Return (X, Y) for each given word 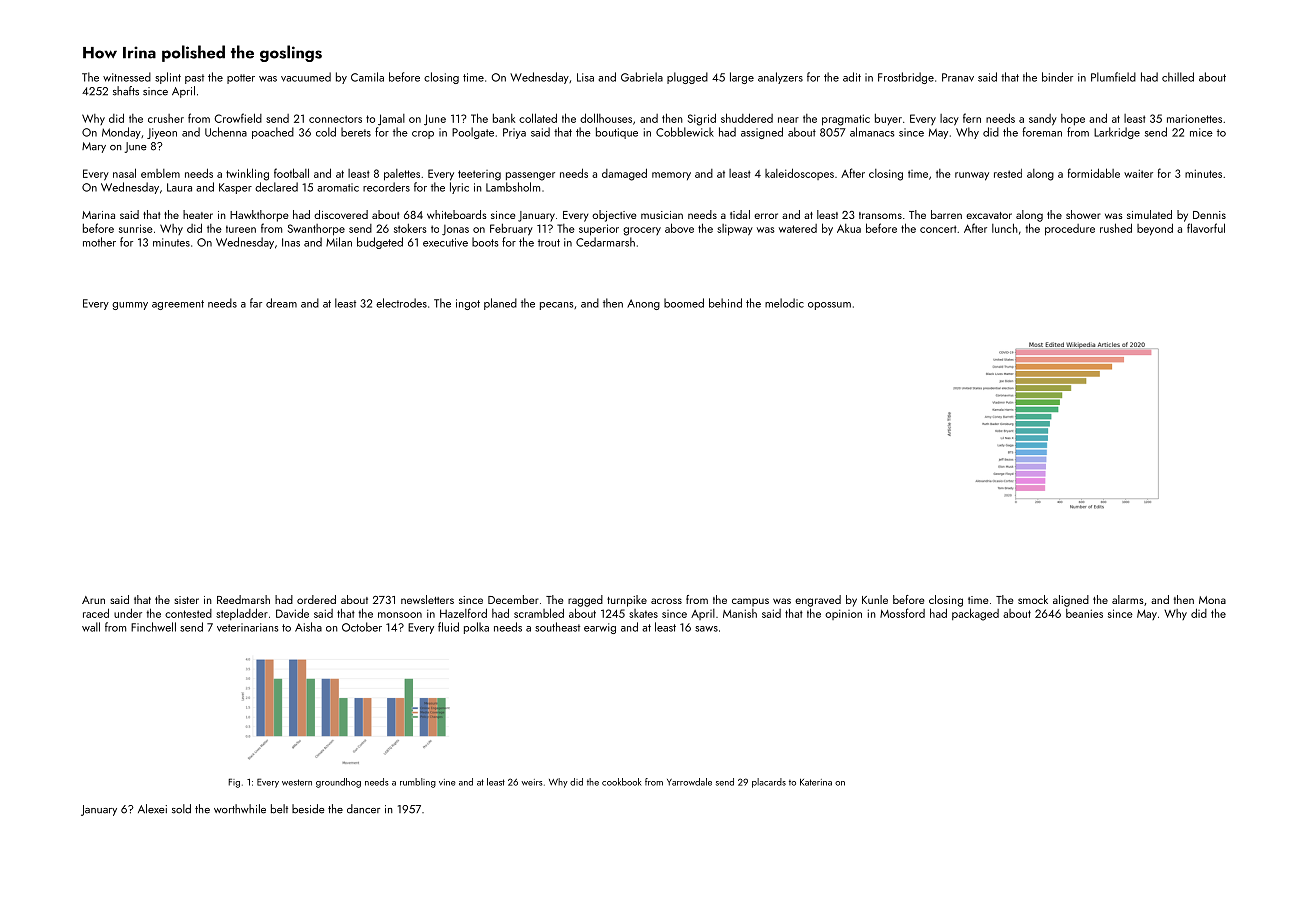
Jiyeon (162, 133)
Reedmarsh (243, 599)
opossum (829, 306)
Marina (98, 215)
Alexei (152, 809)
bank (504, 118)
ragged (585, 601)
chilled (1178, 77)
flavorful (1206, 228)
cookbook (622, 782)
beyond (1155, 229)
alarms (1128, 599)
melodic (784, 303)
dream (281, 303)
